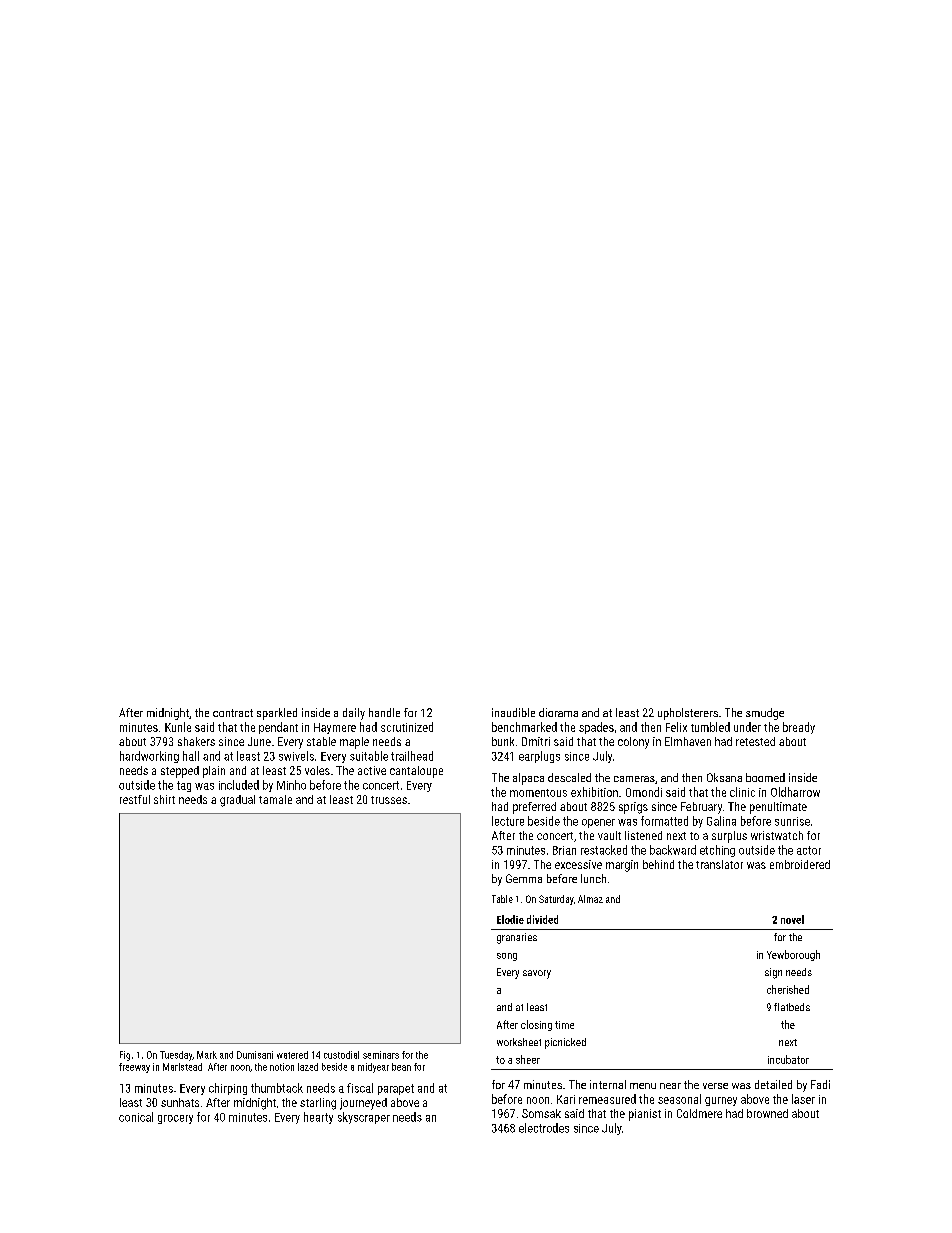  I want to click on contract, so click(233, 713).
